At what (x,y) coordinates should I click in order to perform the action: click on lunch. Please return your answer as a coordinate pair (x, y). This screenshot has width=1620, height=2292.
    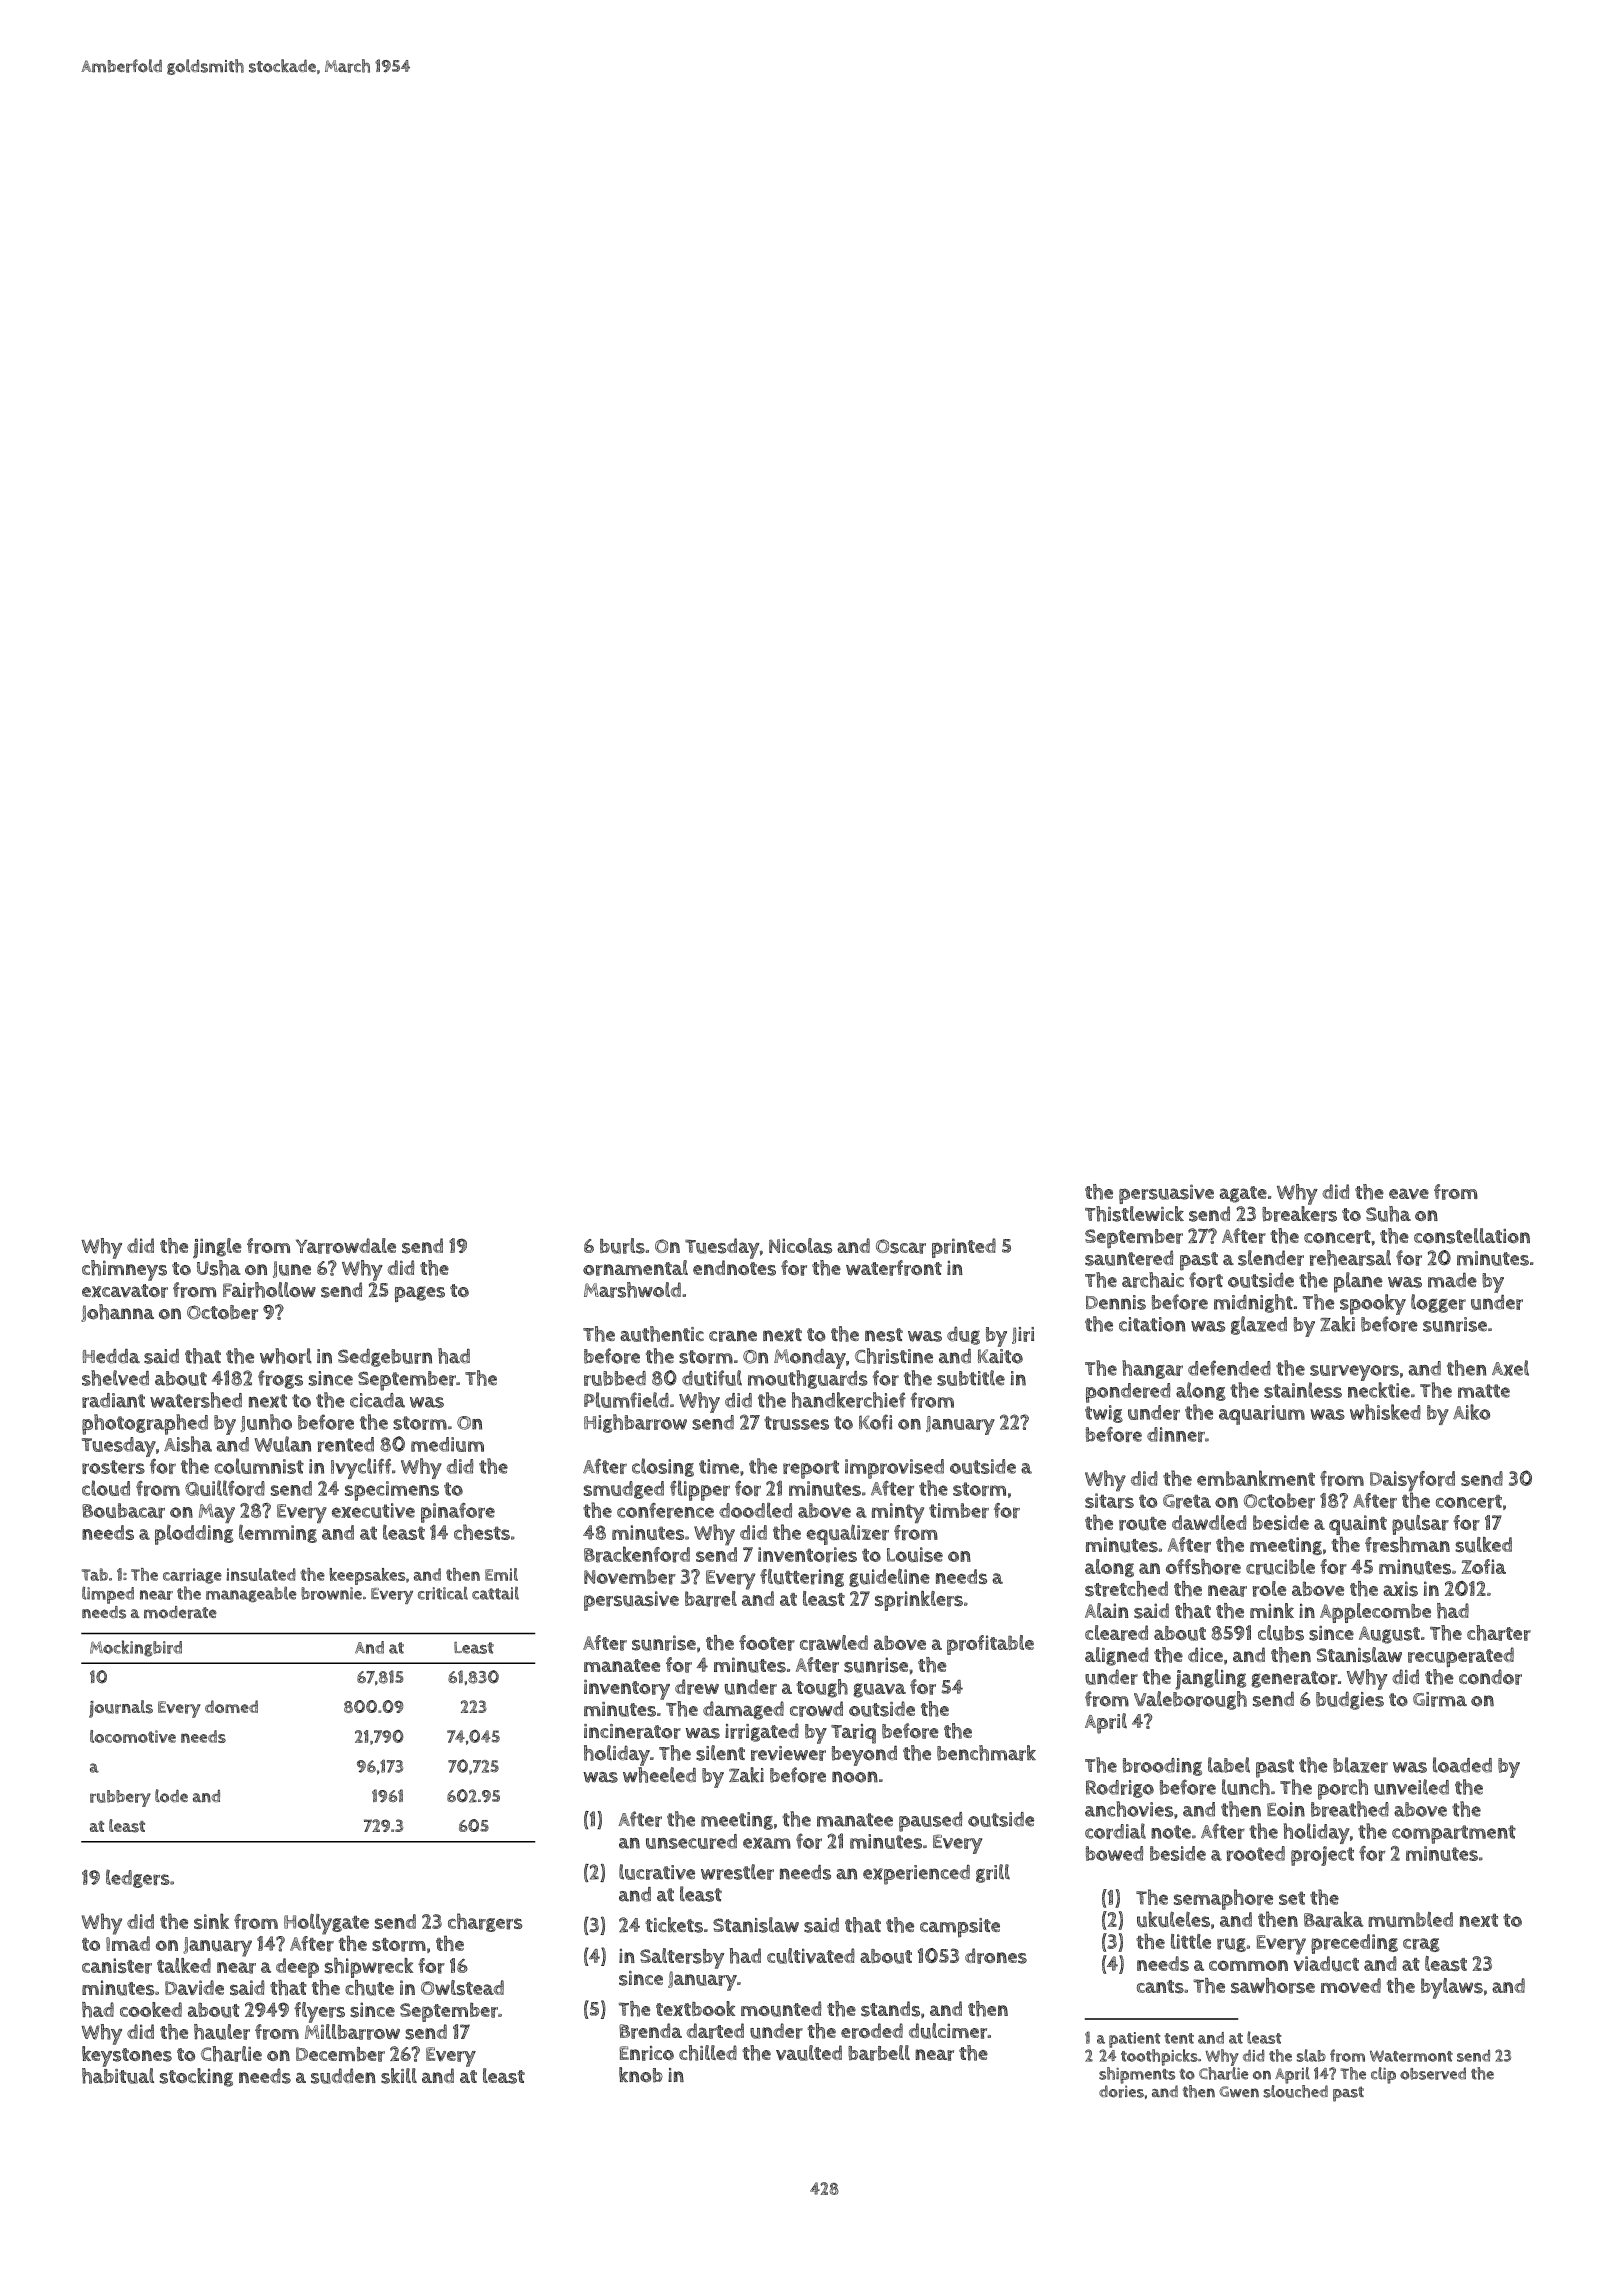
    Looking at the image, I should click on (1246, 1787).
